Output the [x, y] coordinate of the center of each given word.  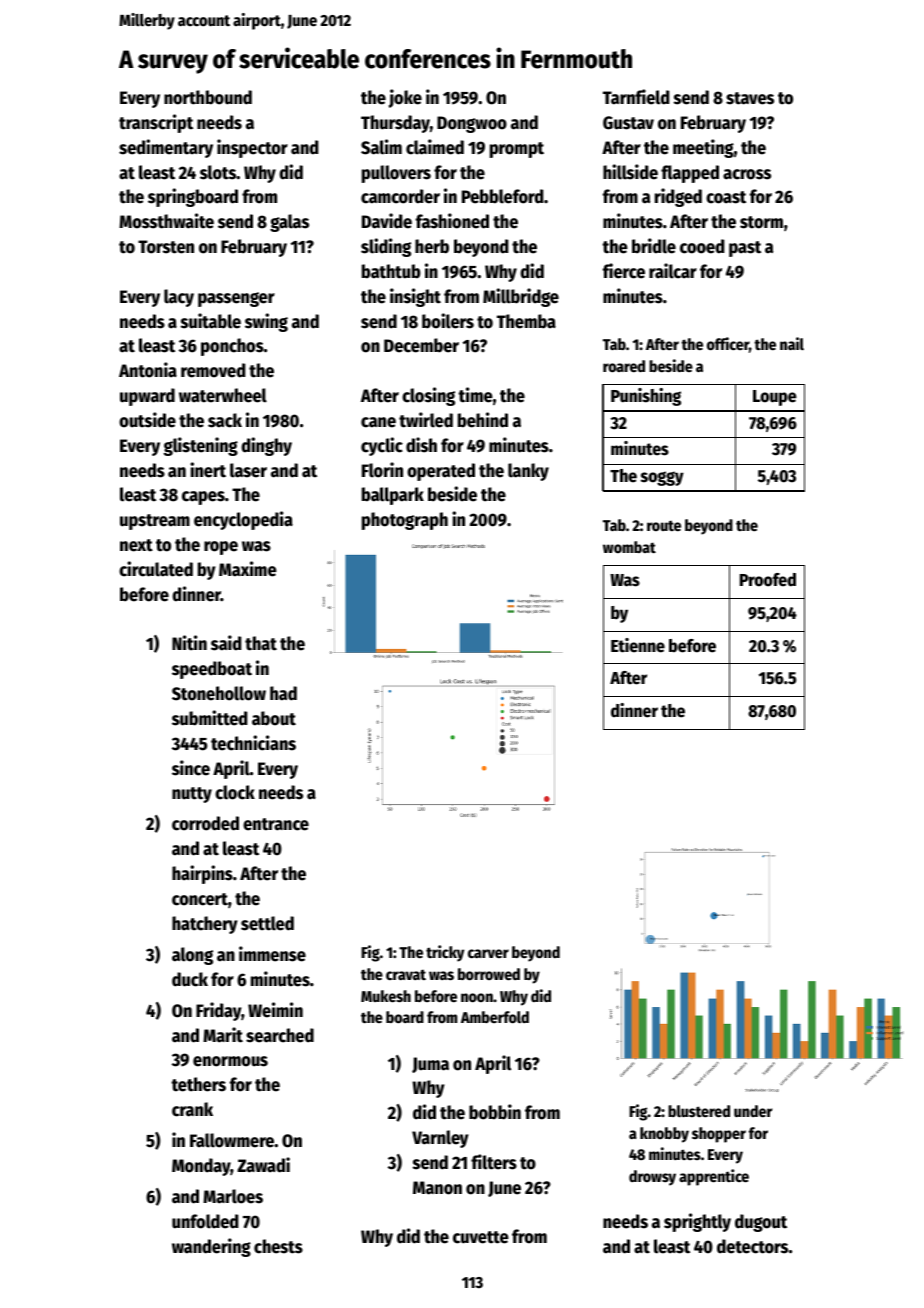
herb [432, 246]
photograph [405, 521]
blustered [699, 1111]
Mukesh [386, 996]
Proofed [768, 580]
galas [289, 223]
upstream [155, 522]
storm [761, 222]
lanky [528, 472]
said [226, 643]
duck [190, 979]
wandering [211, 1247]
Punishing [646, 397]
